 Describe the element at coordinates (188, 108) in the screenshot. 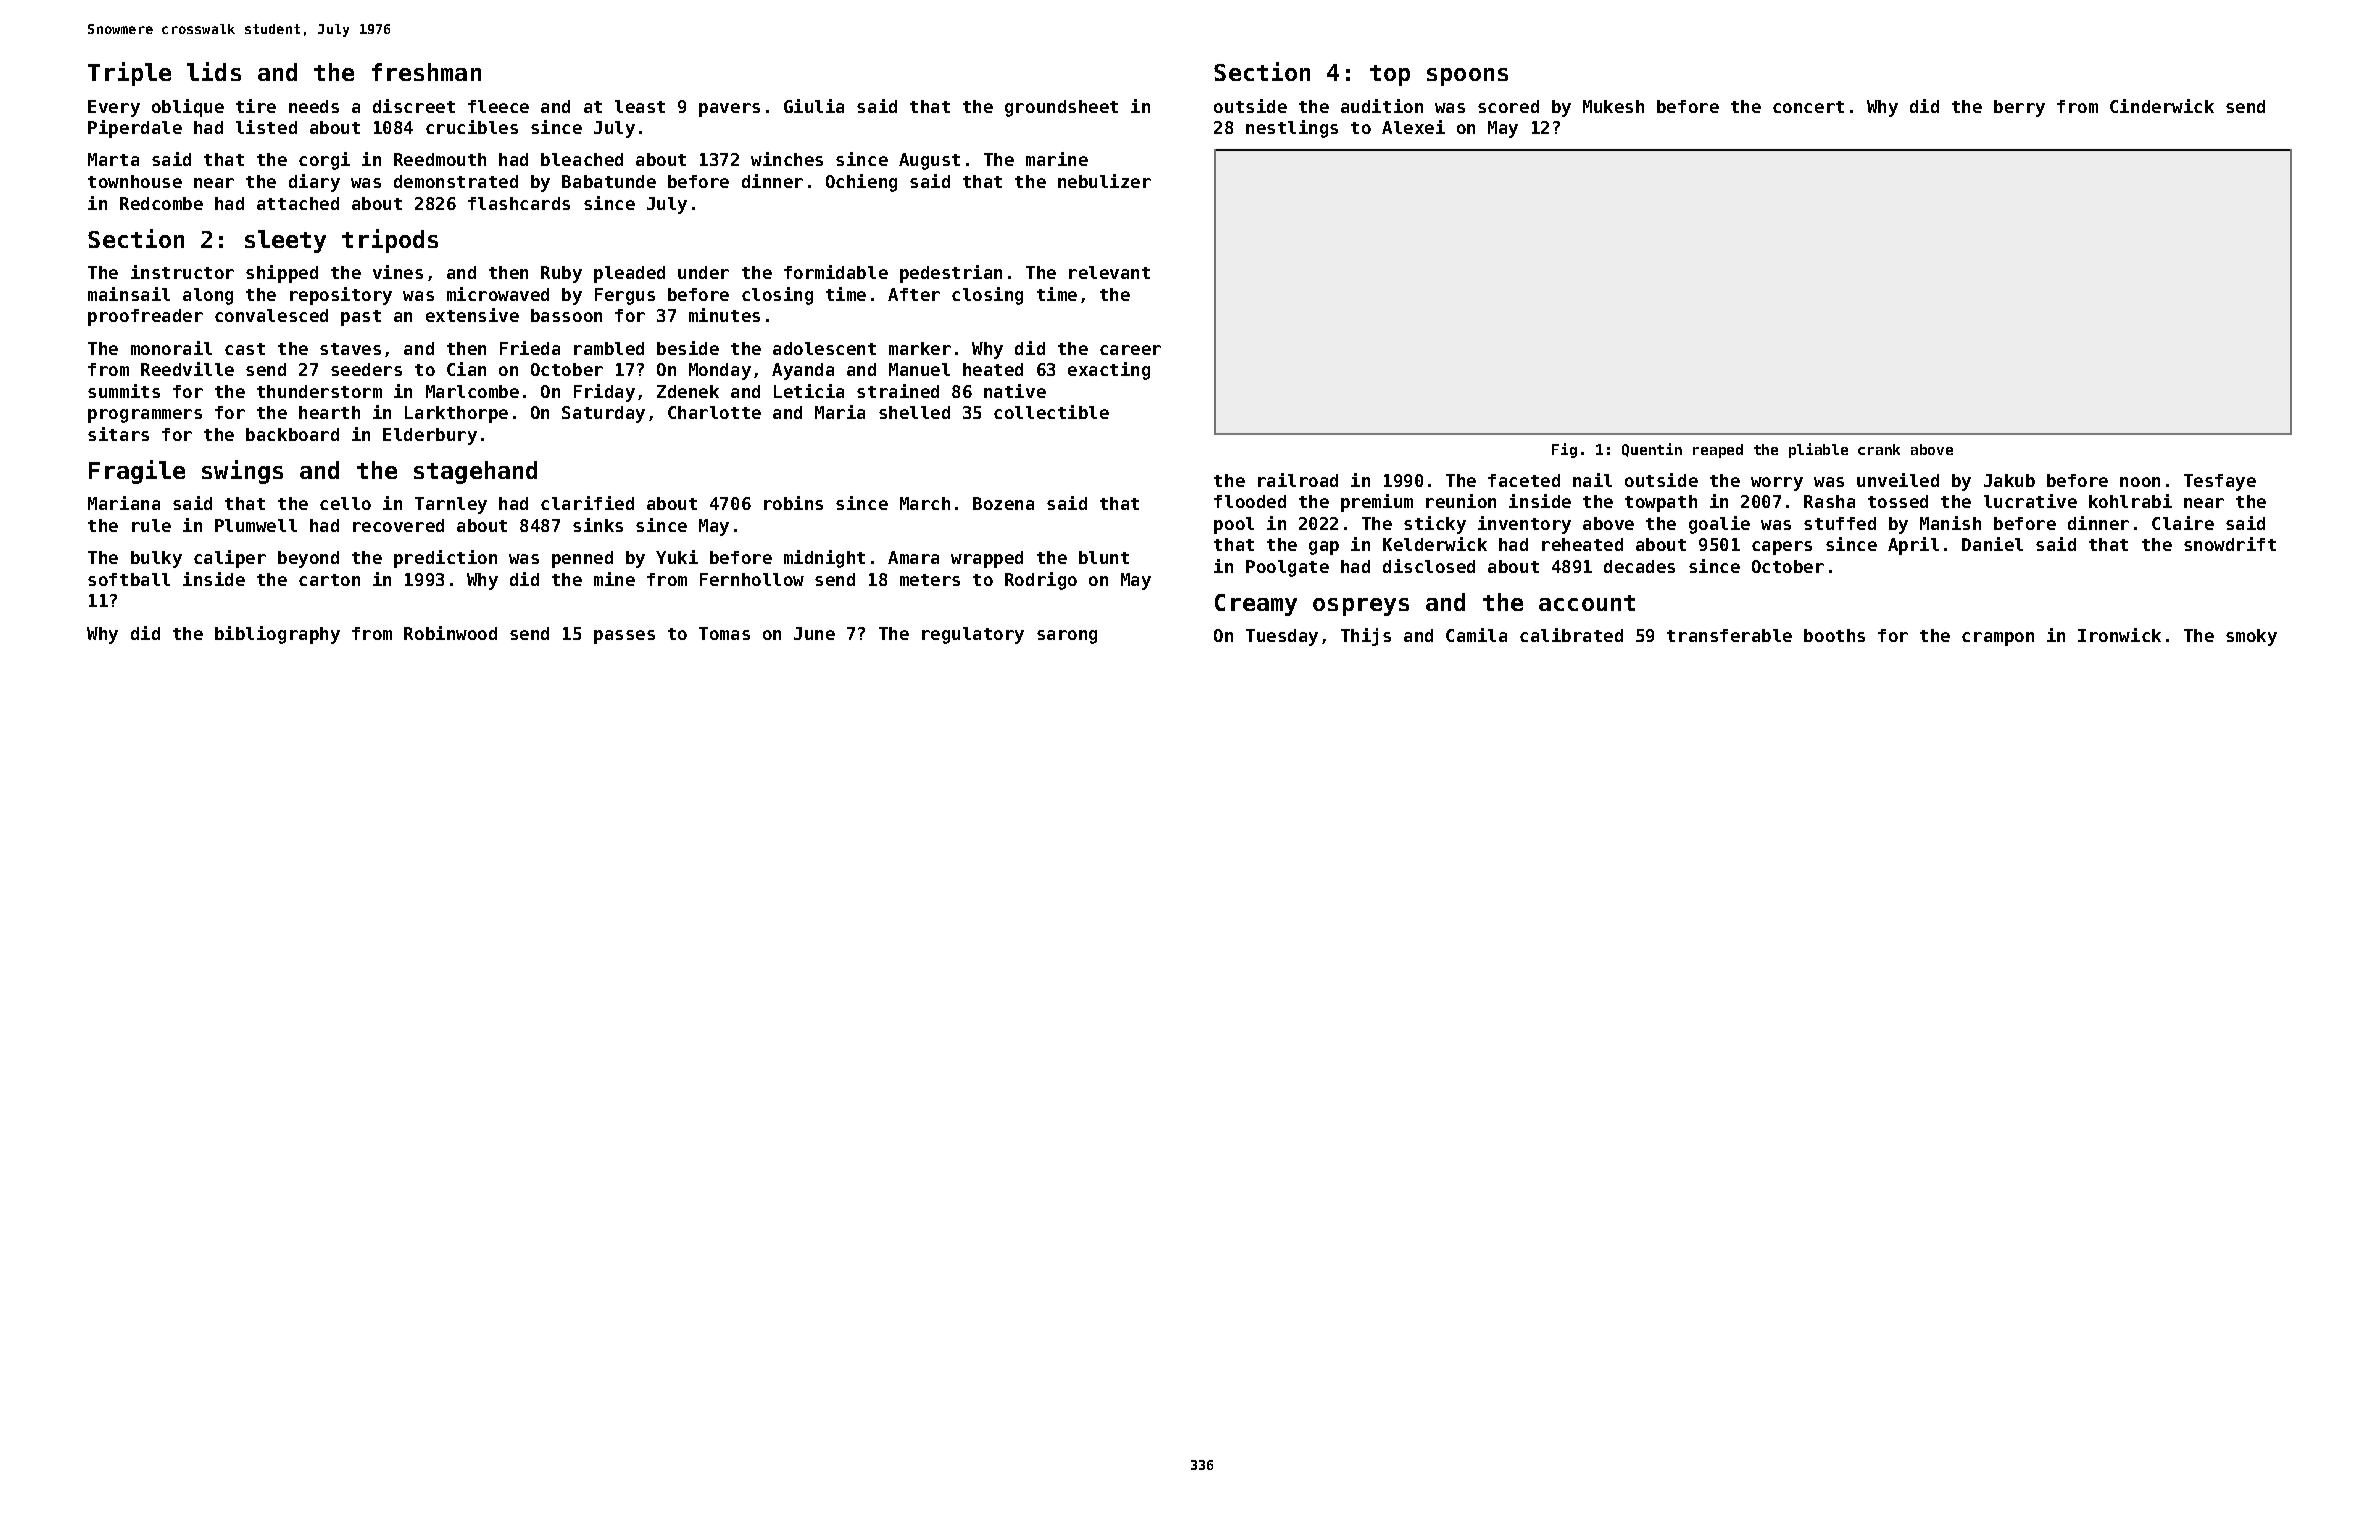

I see `oblique` at that location.
